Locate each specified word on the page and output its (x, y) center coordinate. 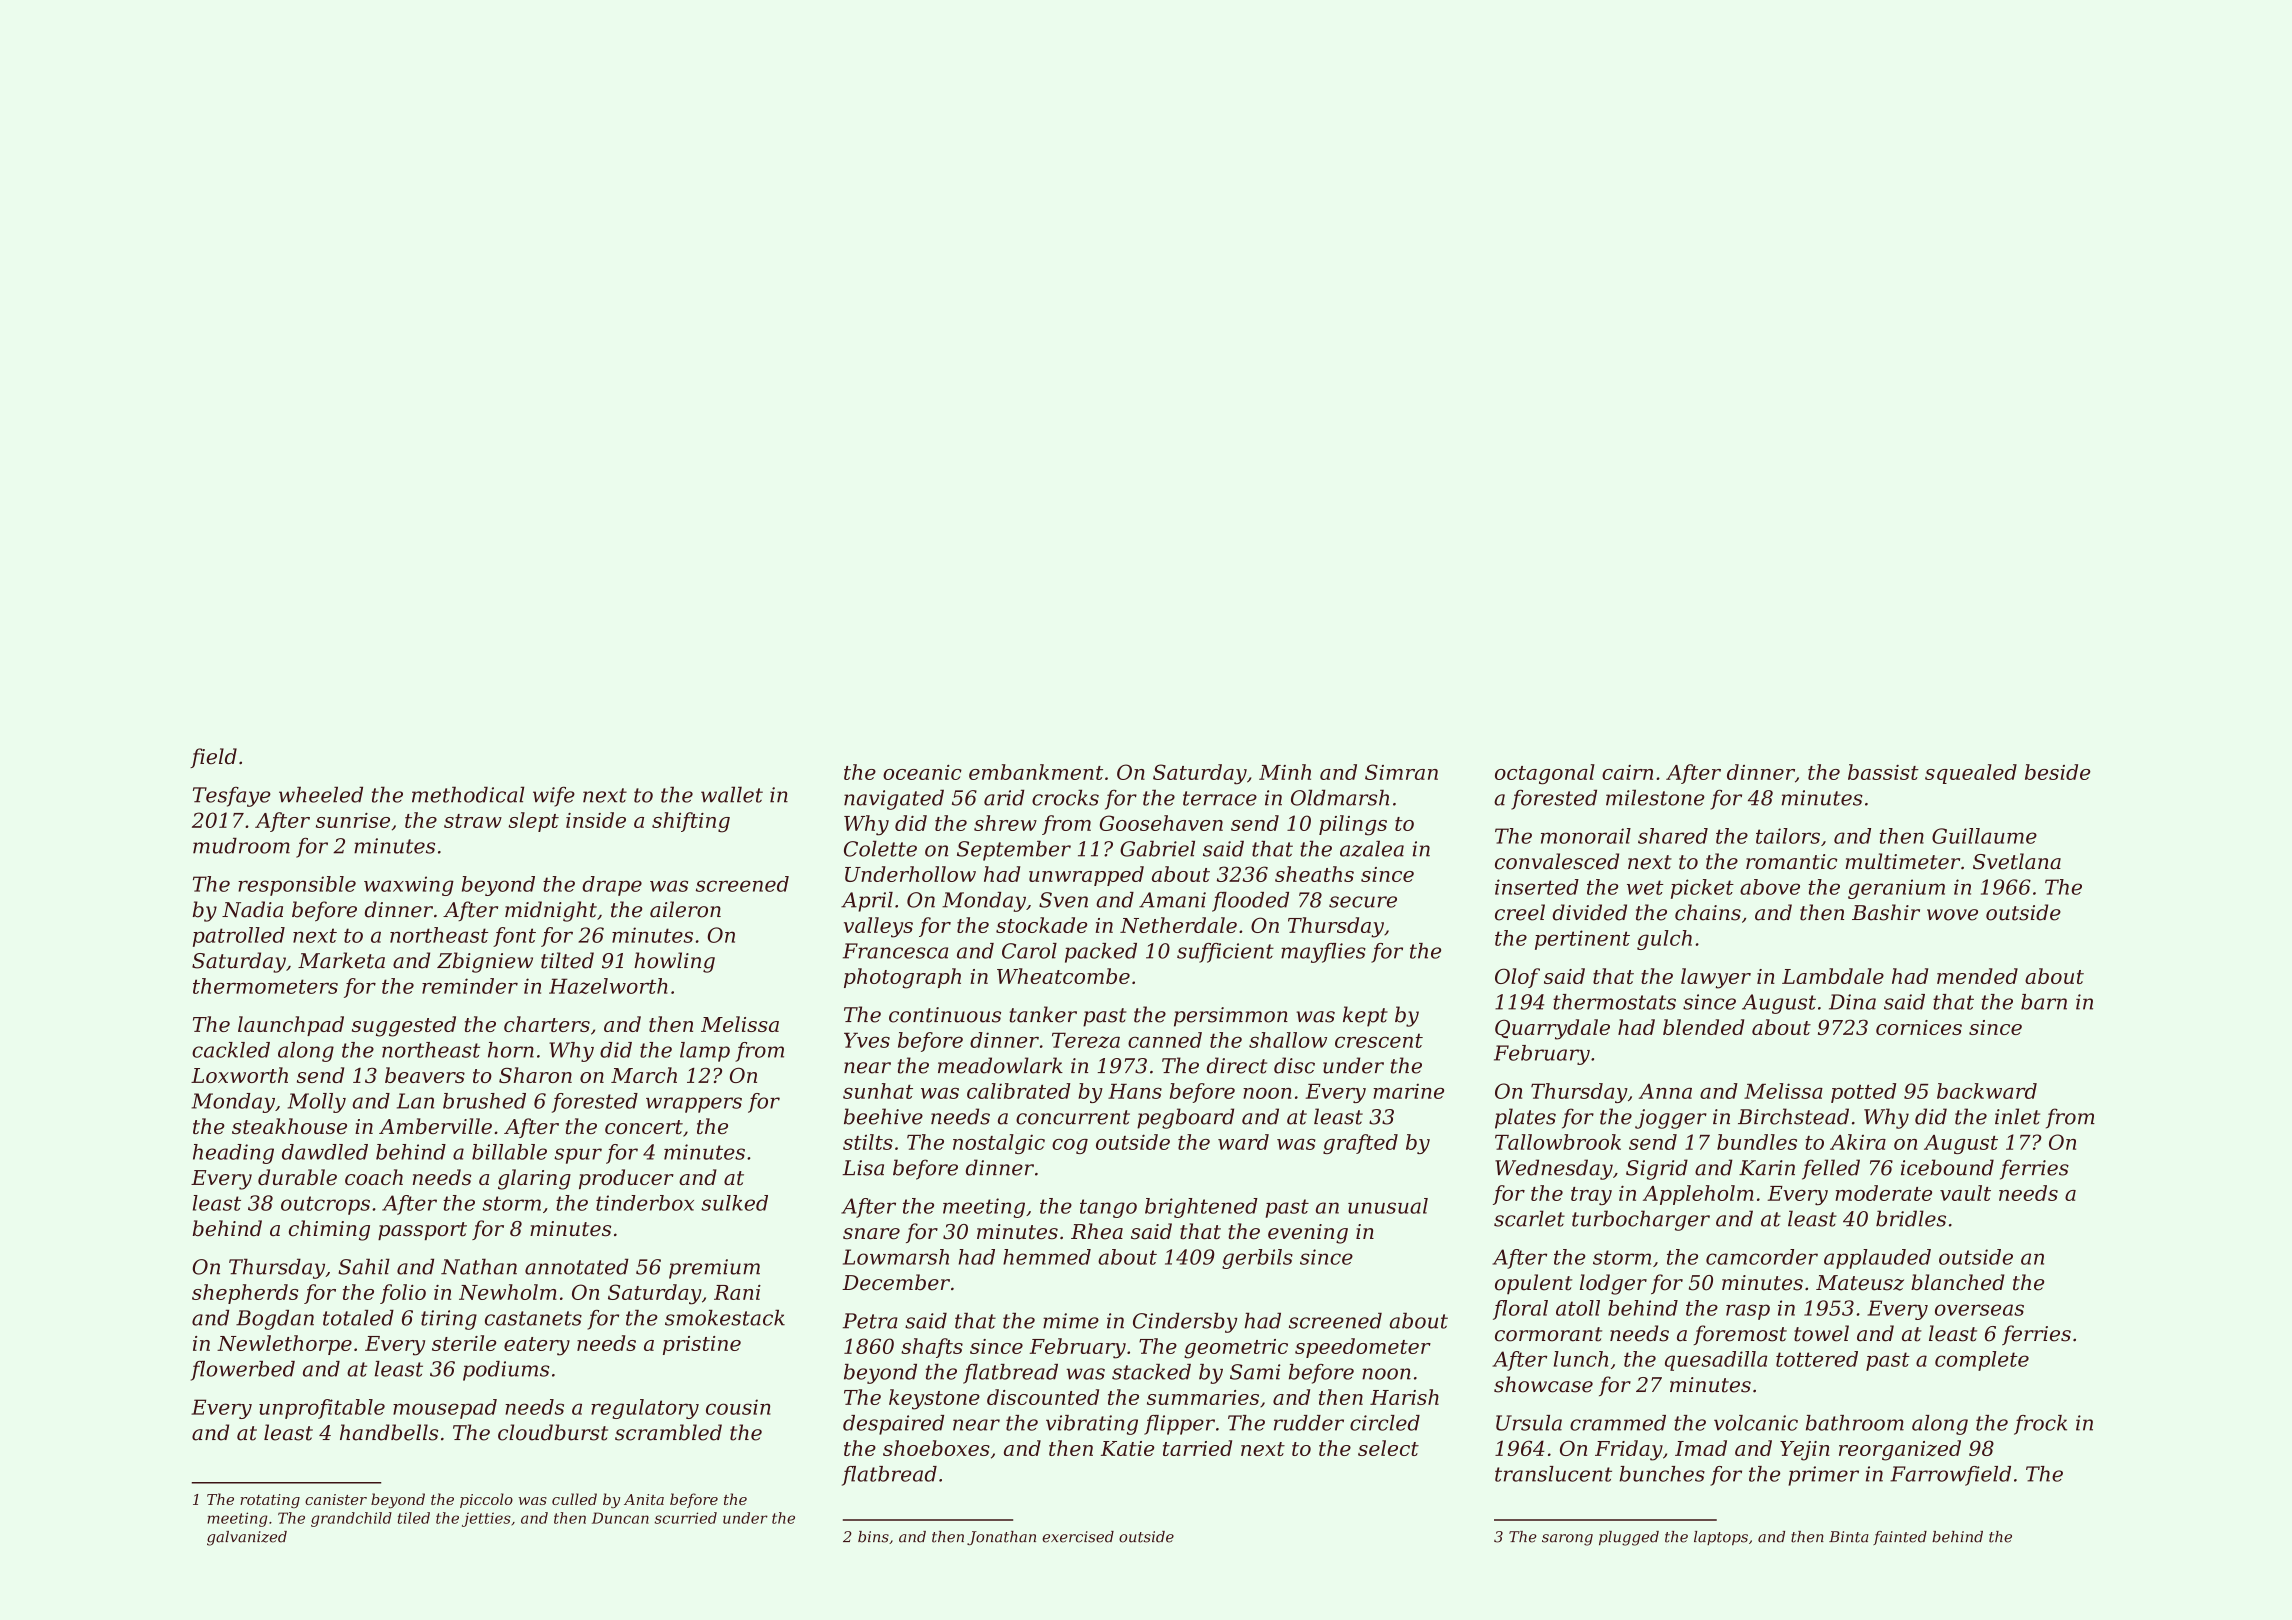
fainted (1900, 1538)
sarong (1567, 1540)
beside (2058, 772)
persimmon (1231, 1017)
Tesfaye (232, 797)
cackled (231, 1050)
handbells (389, 1432)
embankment (1036, 772)
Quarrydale (1552, 1029)
